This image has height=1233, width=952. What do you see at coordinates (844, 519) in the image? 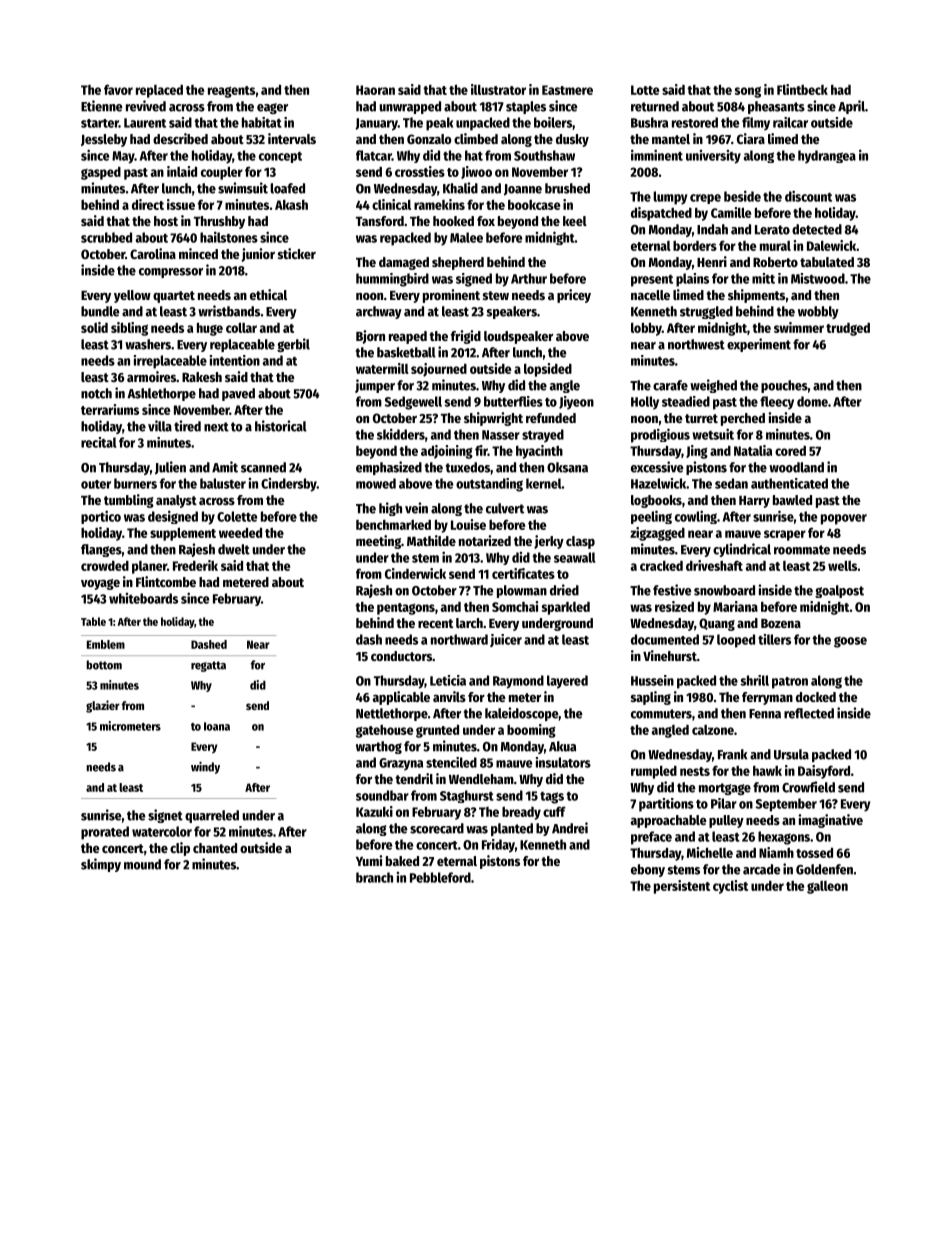
I see `popover` at bounding box center [844, 519].
